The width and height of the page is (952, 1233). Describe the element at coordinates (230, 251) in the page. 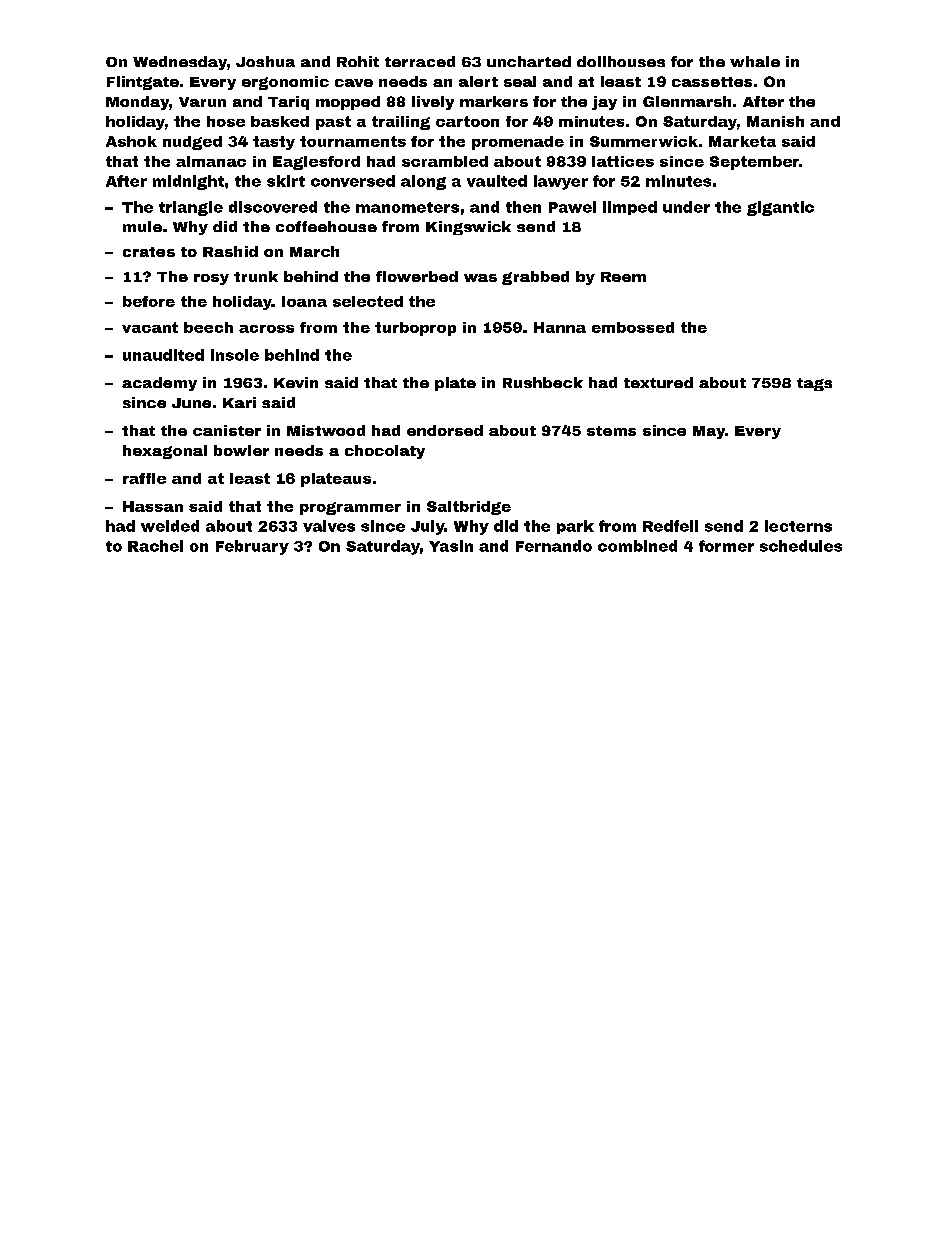

I see `Rashid` at that location.
